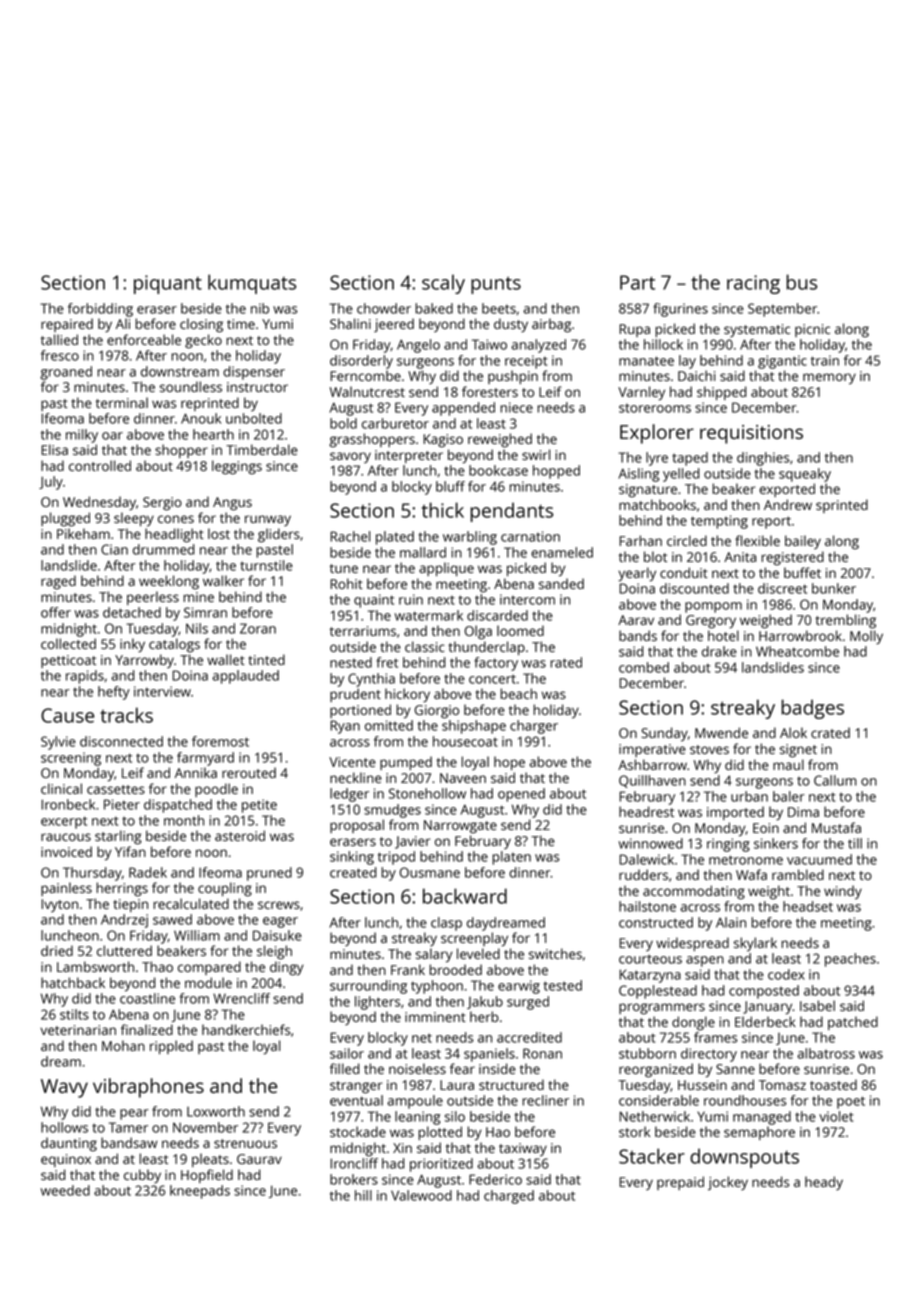 The width and height of the image is (924, 1308). What do you see at coordinates (443, 441) in the image?
I see `Kagiso` at bounding box center [443, 441].
